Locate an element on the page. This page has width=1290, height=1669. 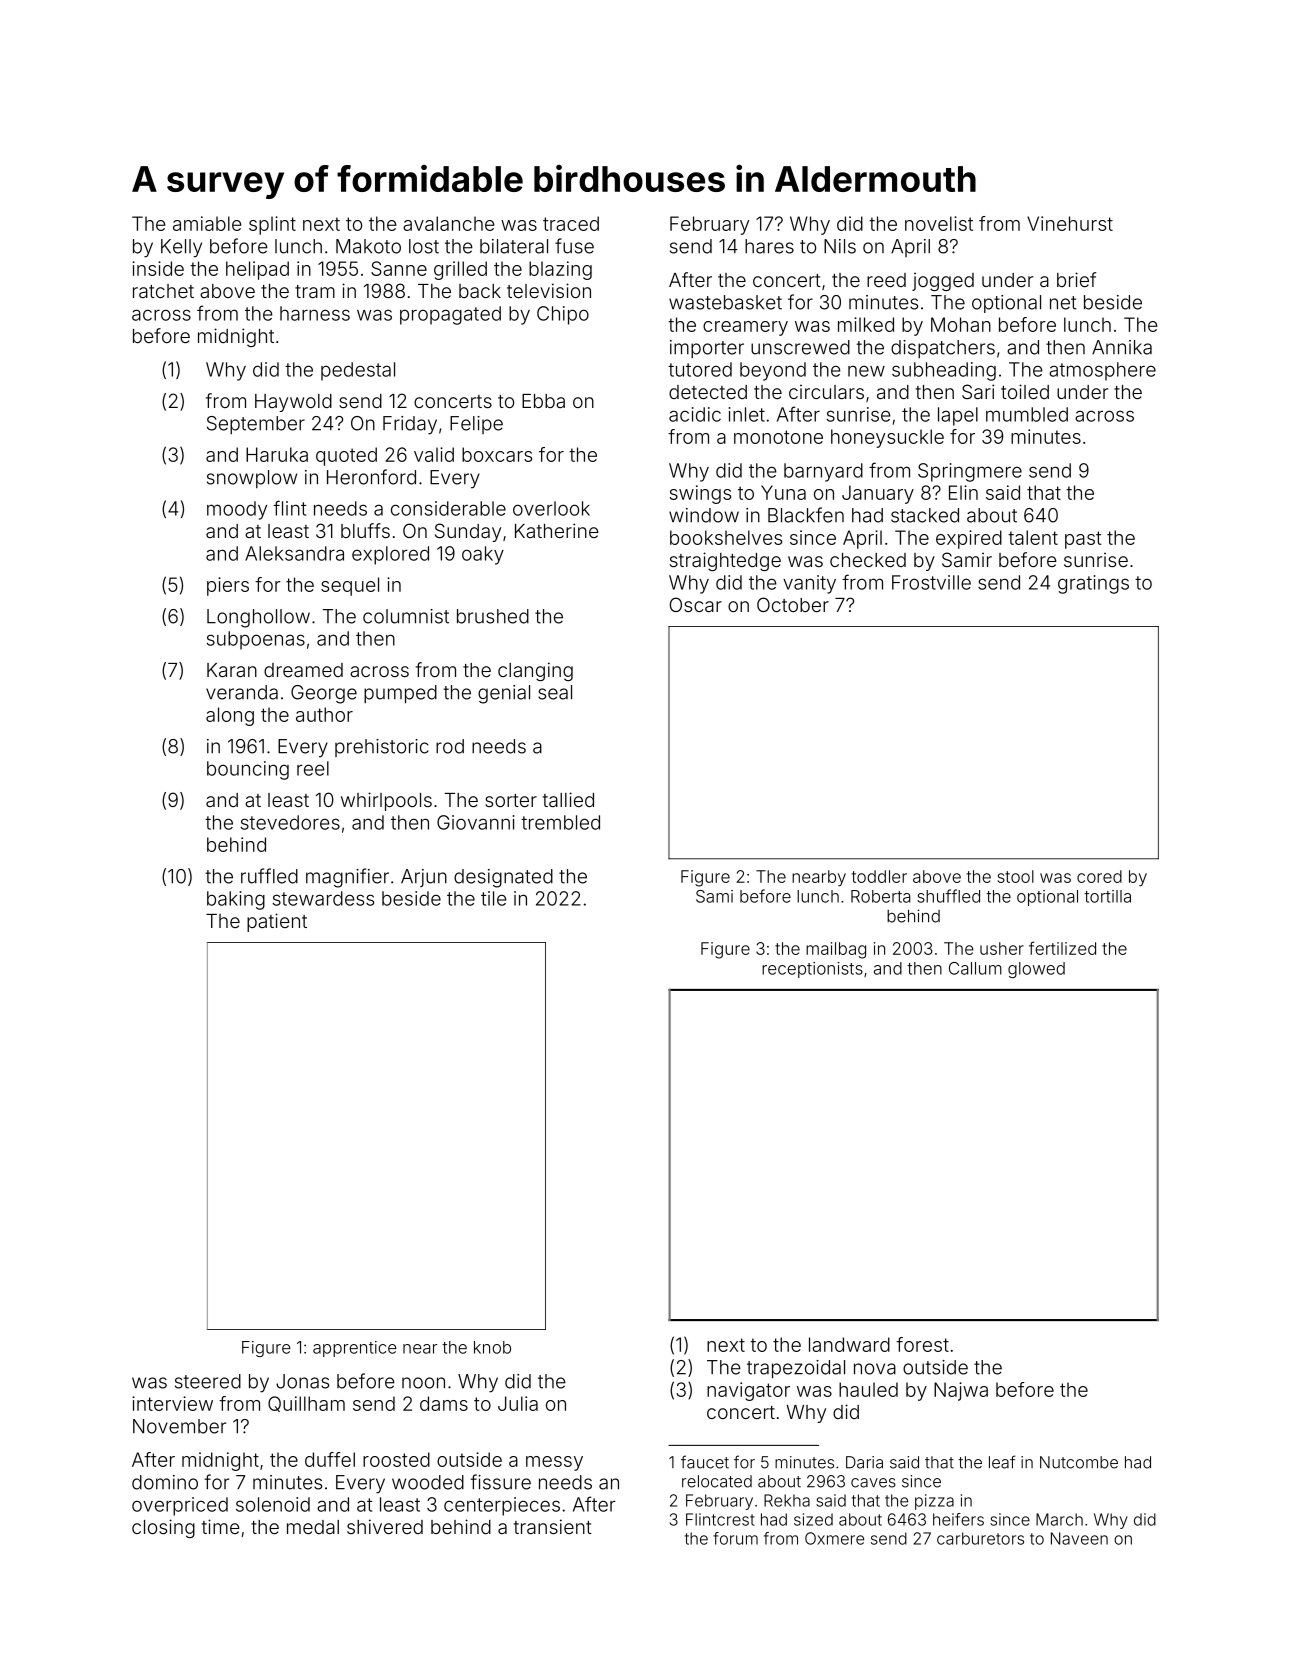
splint is located at coordinates (272, 225).
